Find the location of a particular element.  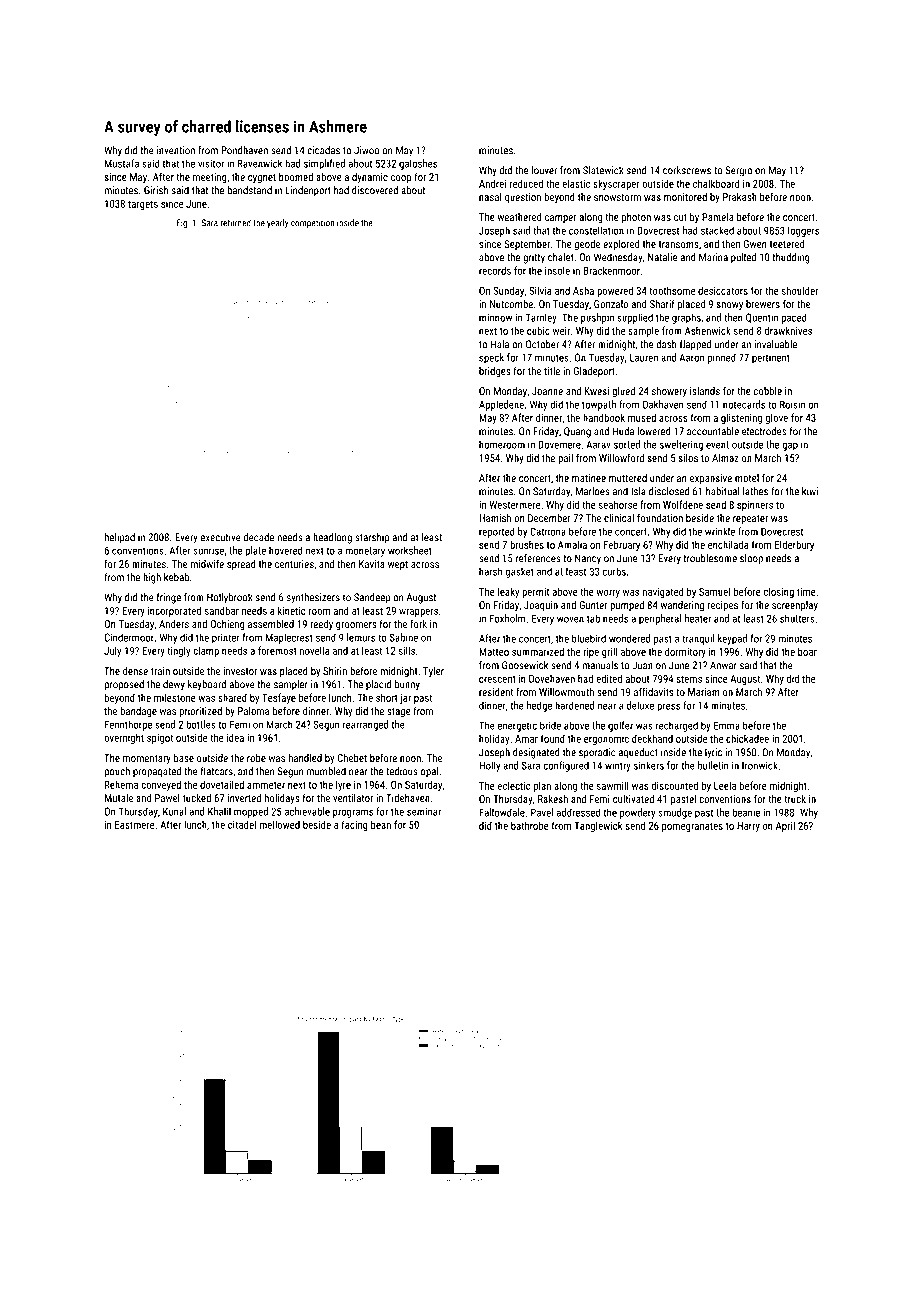

helipad is located at coordinates (119, 538).
